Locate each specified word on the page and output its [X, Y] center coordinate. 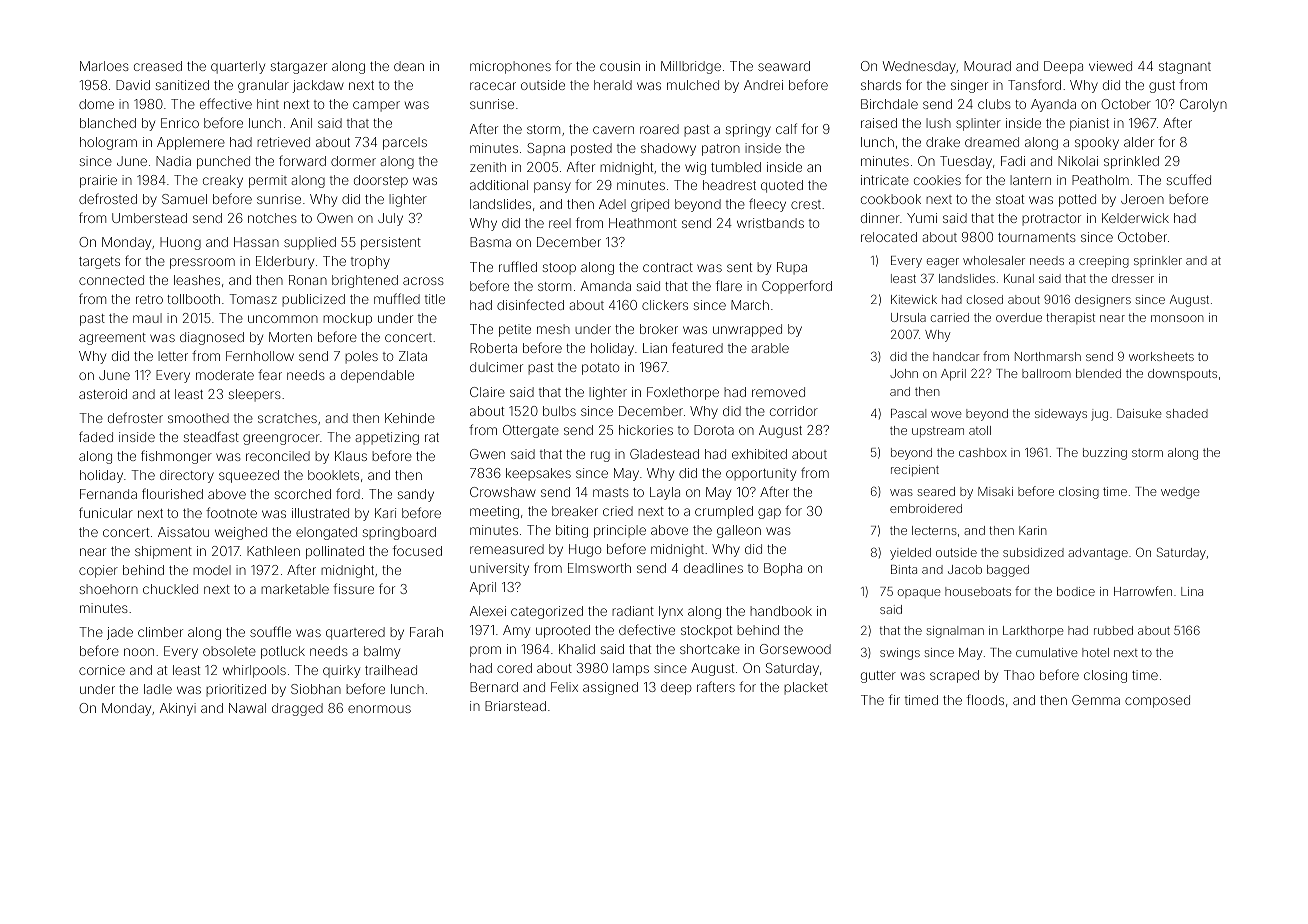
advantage [1098, 554]
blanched [108, 123]
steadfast [211, 436]
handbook [781, 611]
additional [499, 185]
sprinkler [1158, 261]
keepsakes [538, 474]
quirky [341, 671]
